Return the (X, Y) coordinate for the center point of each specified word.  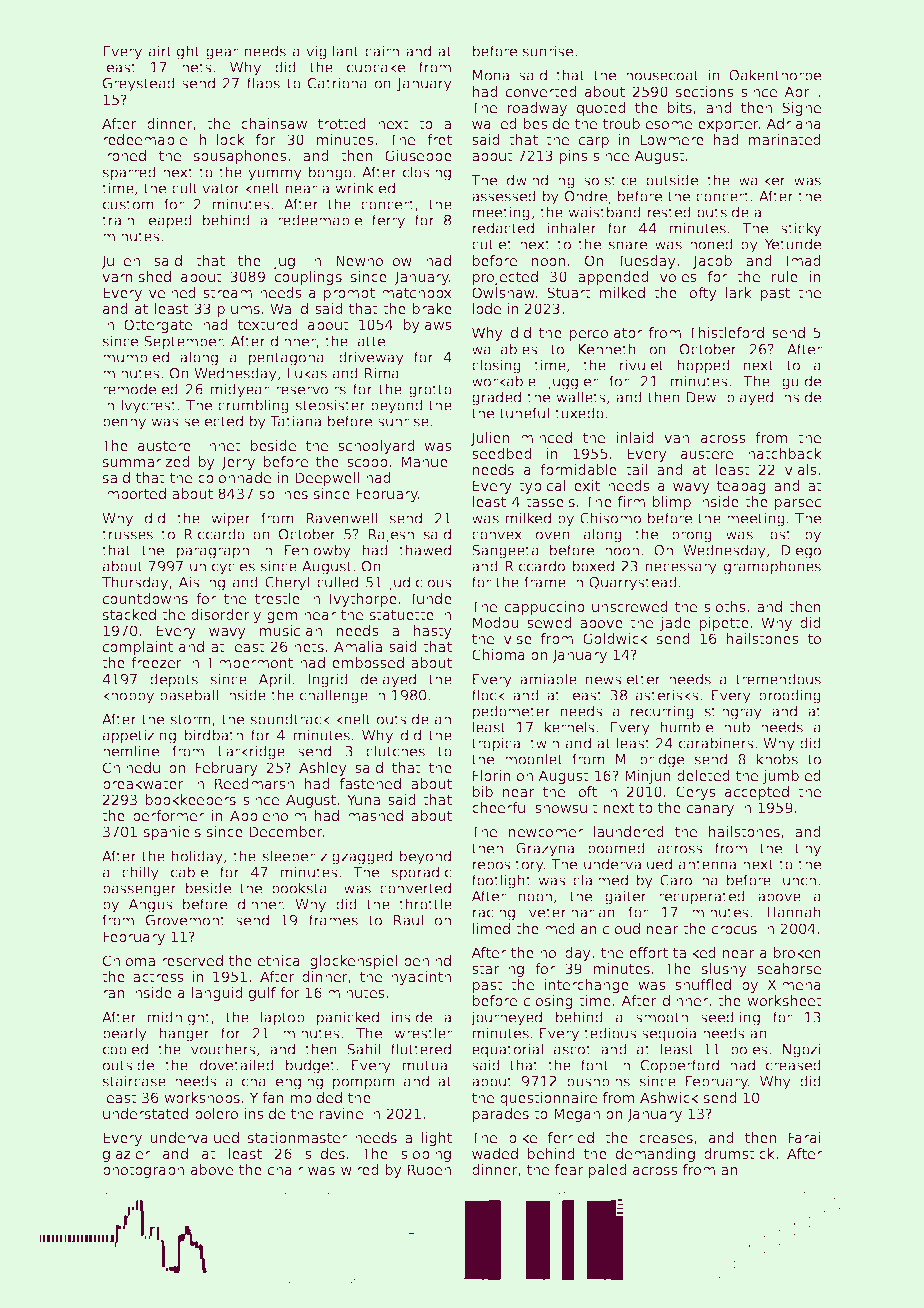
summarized (146, 461)
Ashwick (669, 1097)
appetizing (139, 736)
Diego (801, 552)
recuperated (702, 897)
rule (785, 276)
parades (501, 1115)
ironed (124, 155)
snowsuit (566, 807)
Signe (801, 109)
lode (487, 308)
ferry (388, 221)
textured (268, 324)
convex (497, 535)
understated (145, 1113)
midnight (179, 1018)
